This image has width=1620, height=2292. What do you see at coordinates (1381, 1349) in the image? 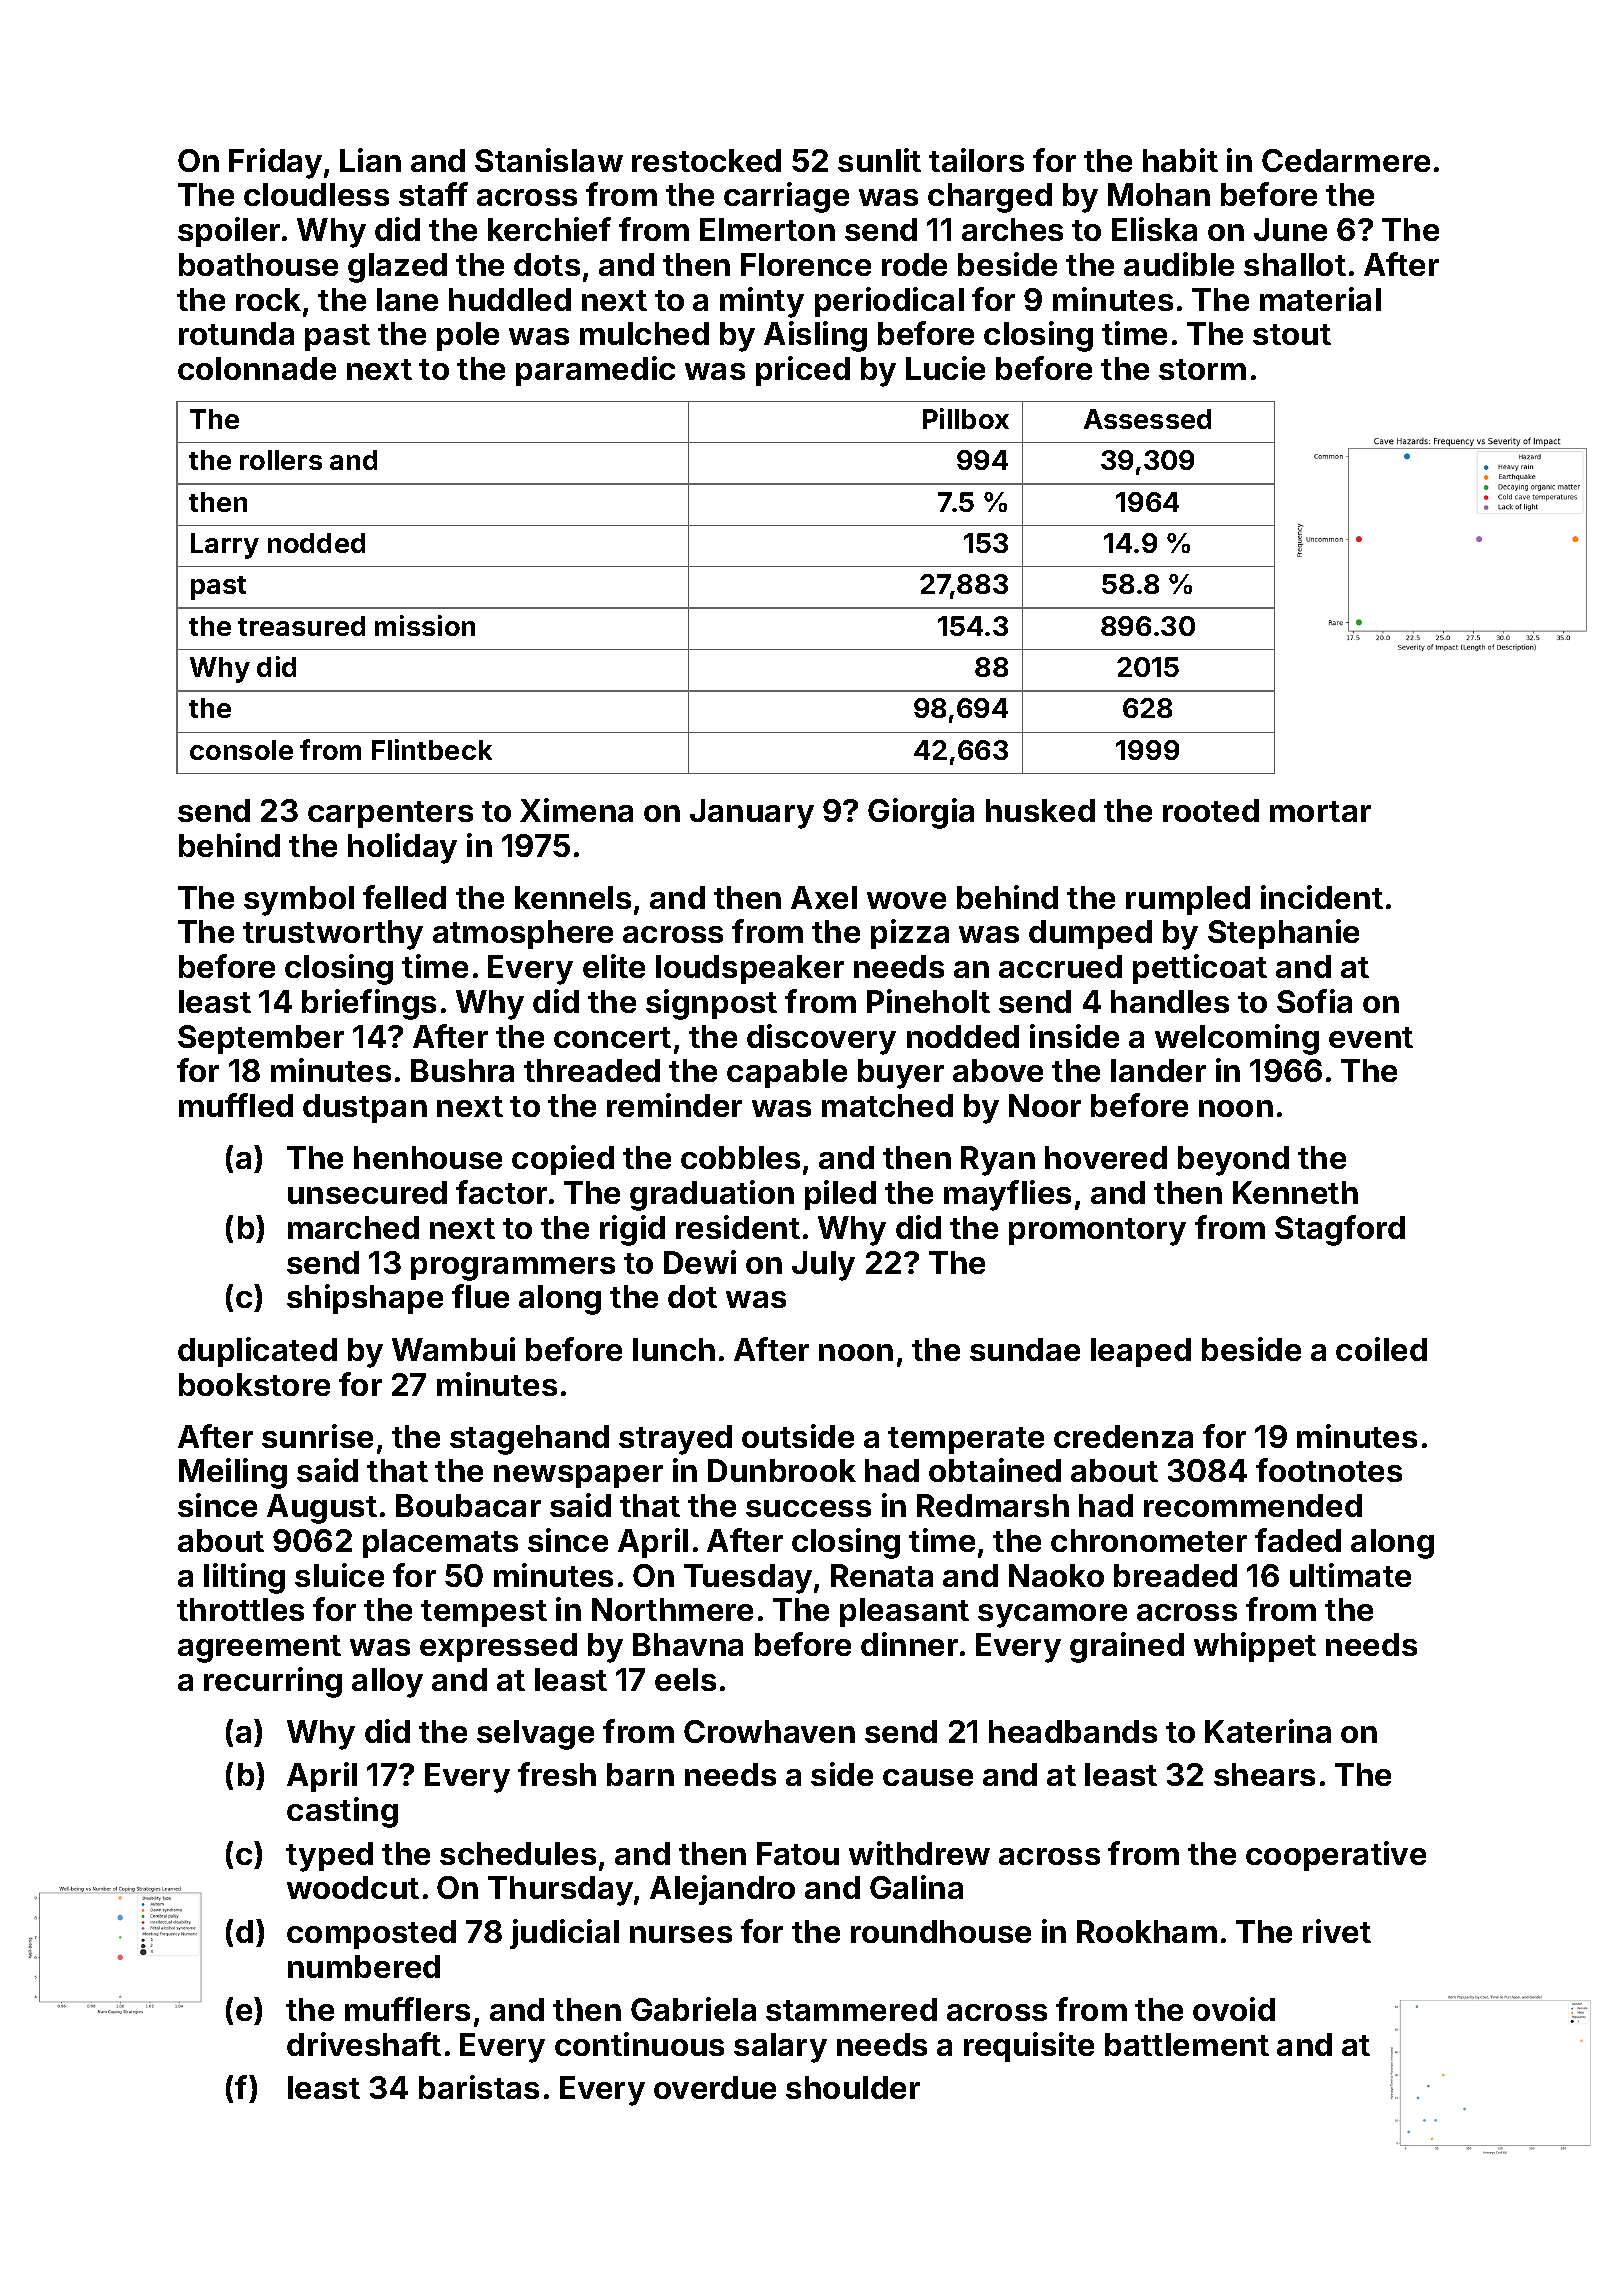
I see `coiled` at bounding box center [1381, 1349].
